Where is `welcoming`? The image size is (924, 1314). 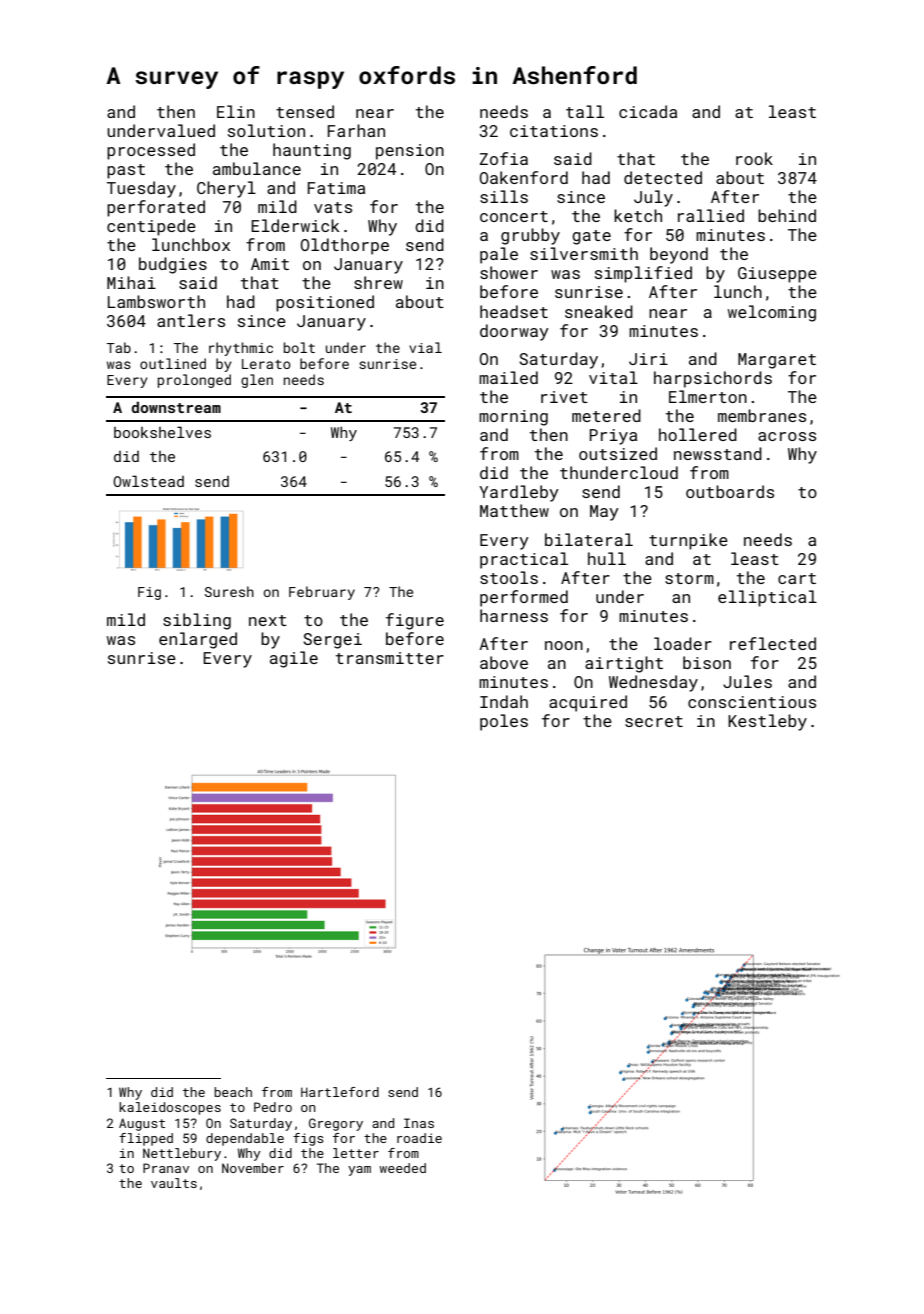
welcoming is located at coordinates (772, 313).
